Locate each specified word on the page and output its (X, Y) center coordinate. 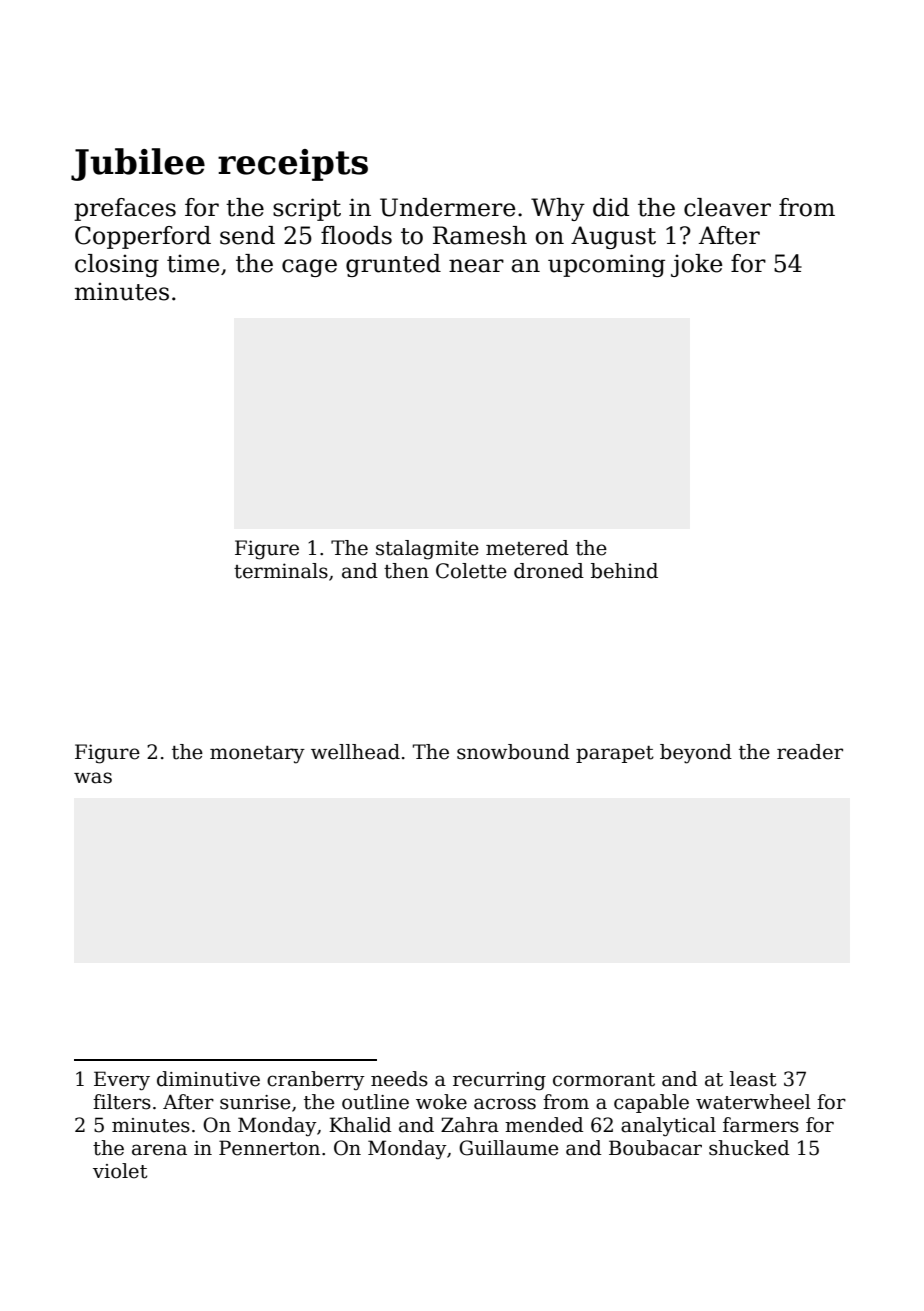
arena (159, 1150)
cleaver (727, 207)
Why (558, 209)
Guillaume (508, 1148)
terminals (281, 571)
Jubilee (138, 164)
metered (527, 548)
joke (696, 265)
